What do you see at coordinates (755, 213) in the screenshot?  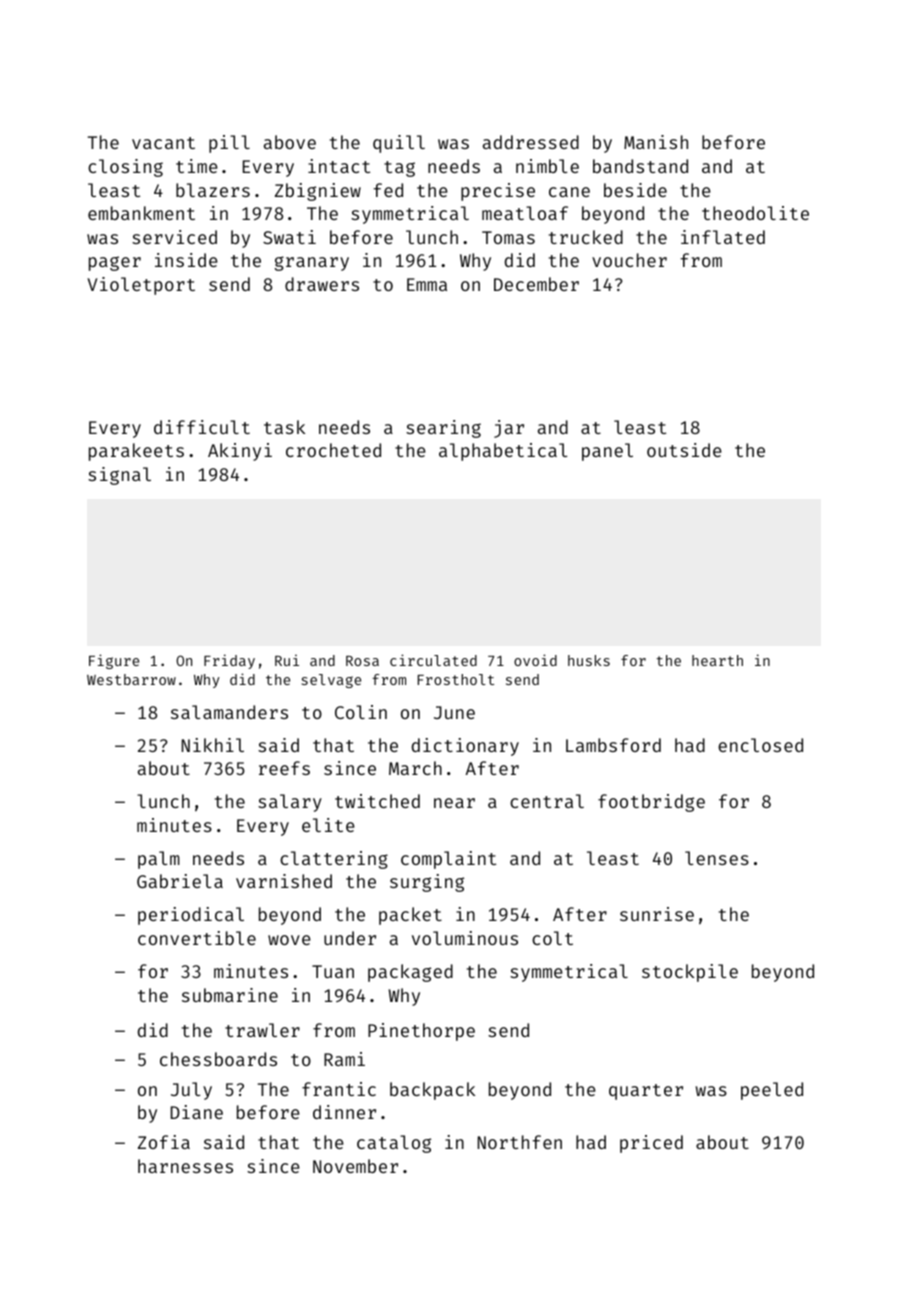 I see `theodolite` at bounding box center [755, 213].
